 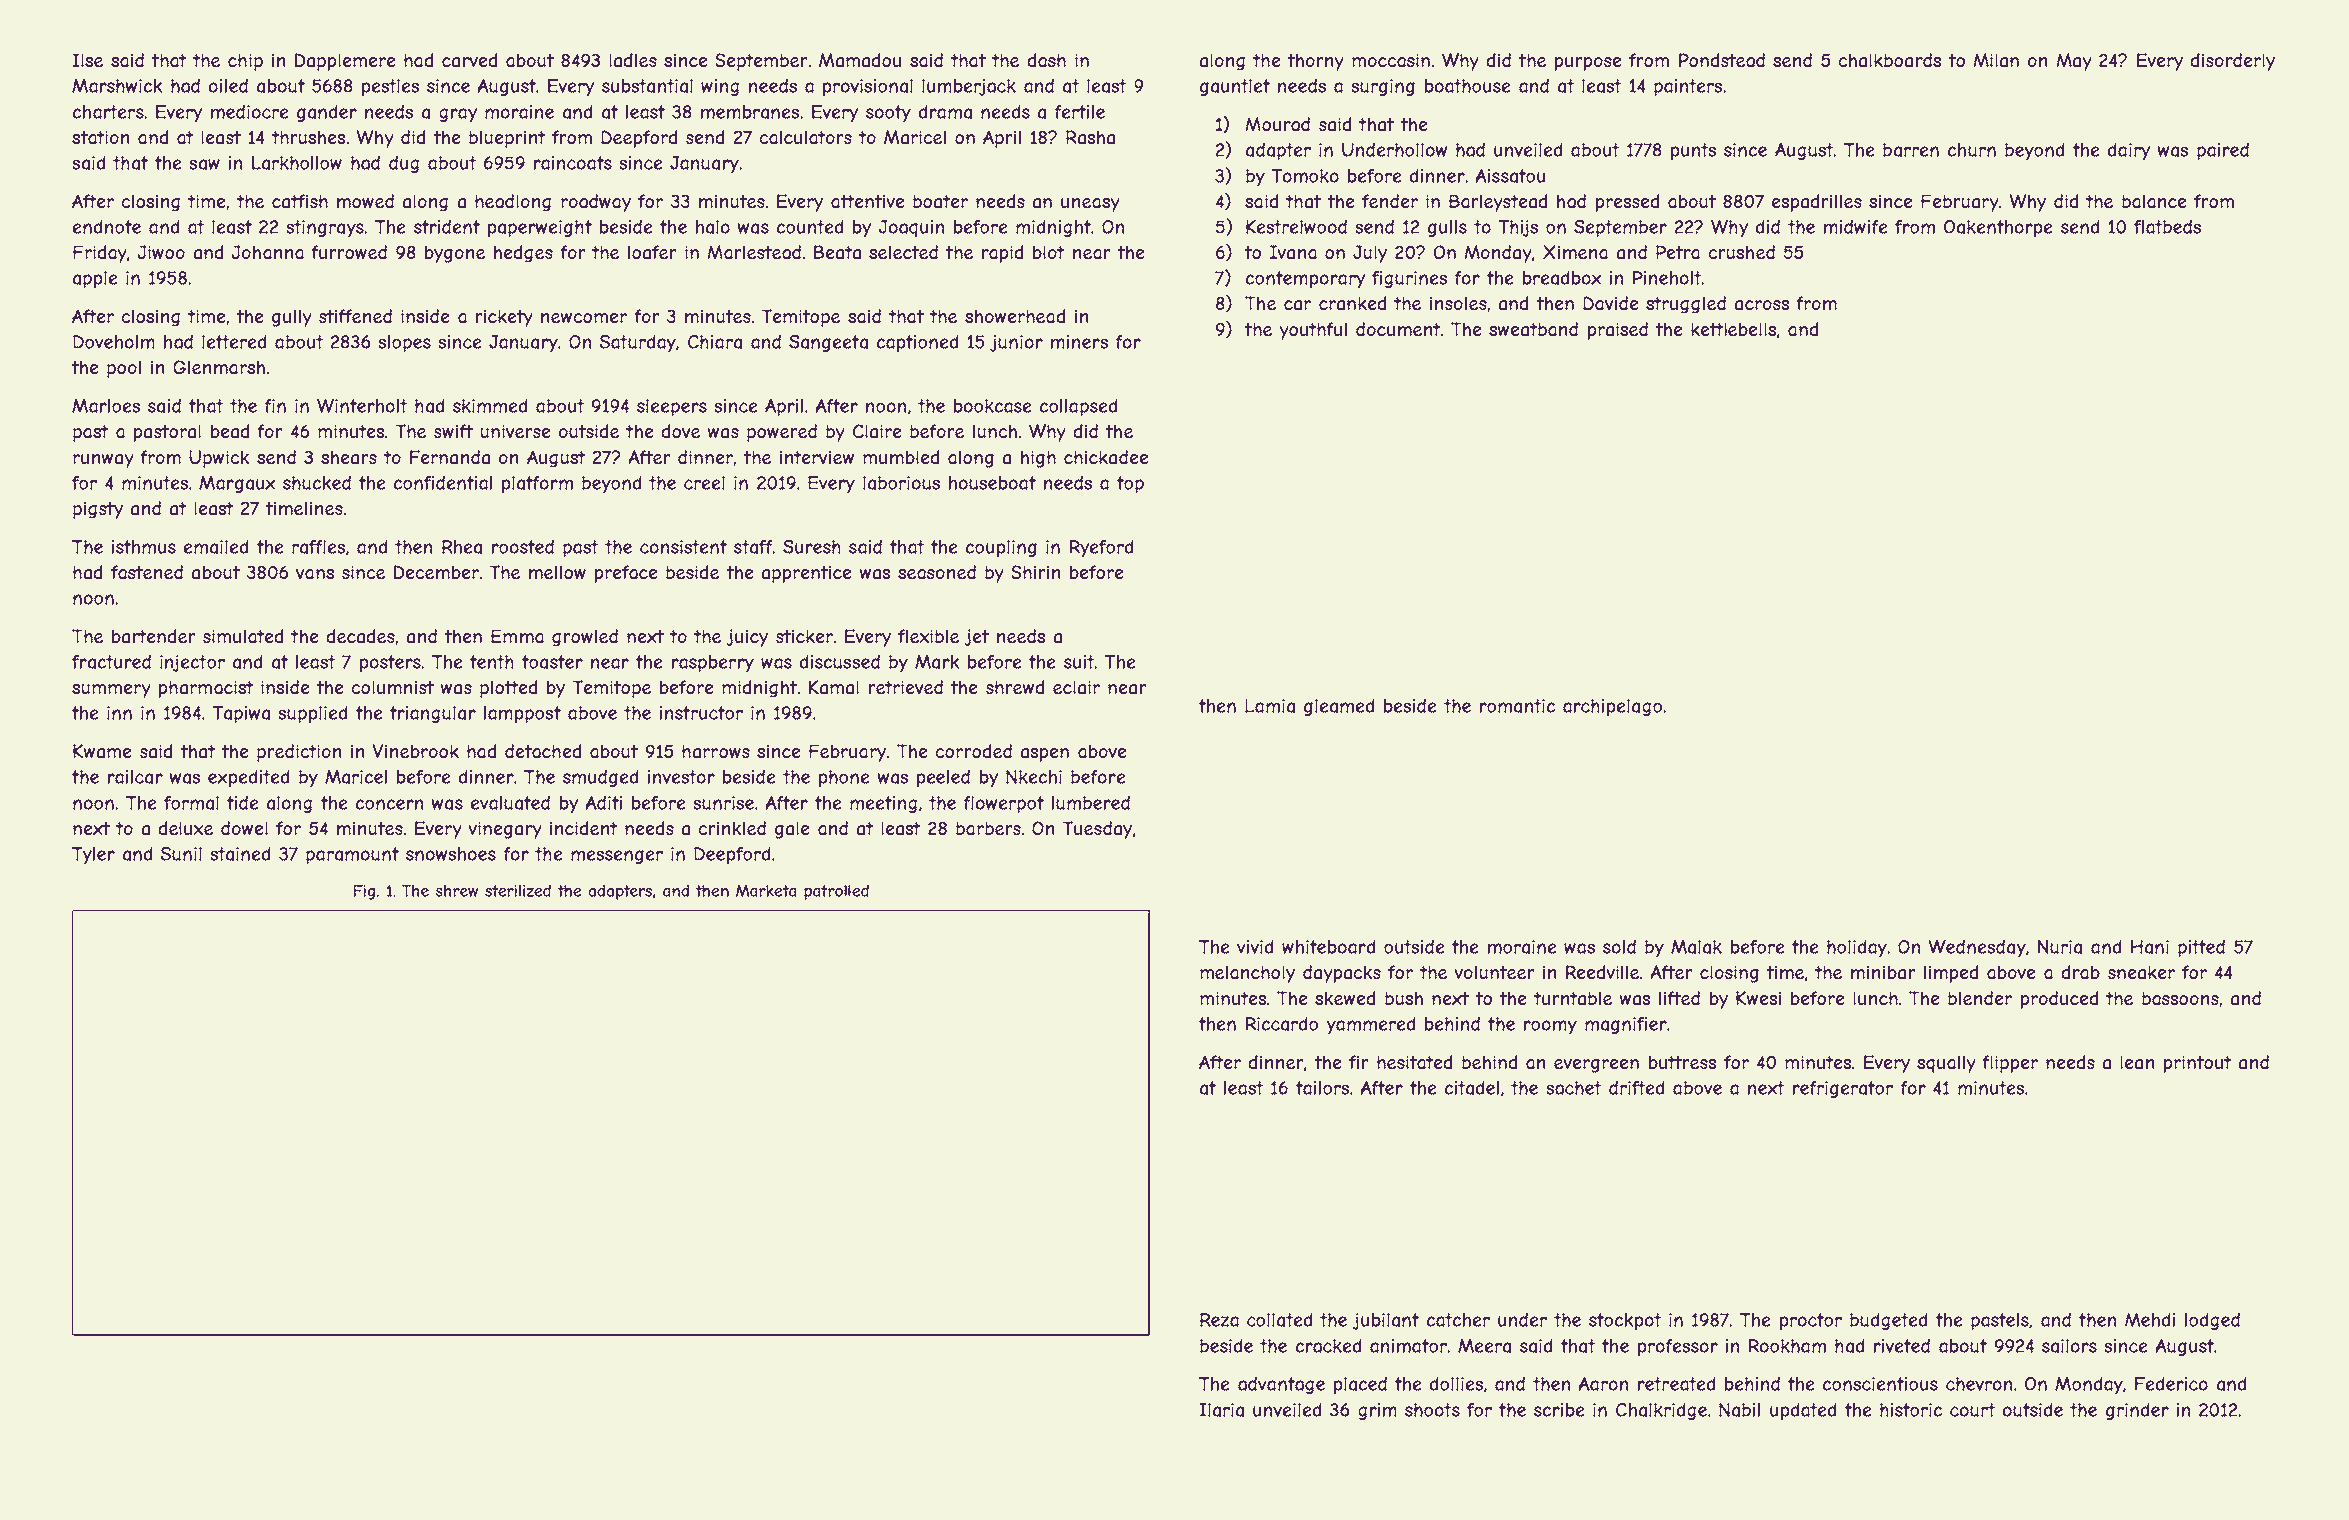 I want to click on Wednesday, so click(x=1977, y=948).
